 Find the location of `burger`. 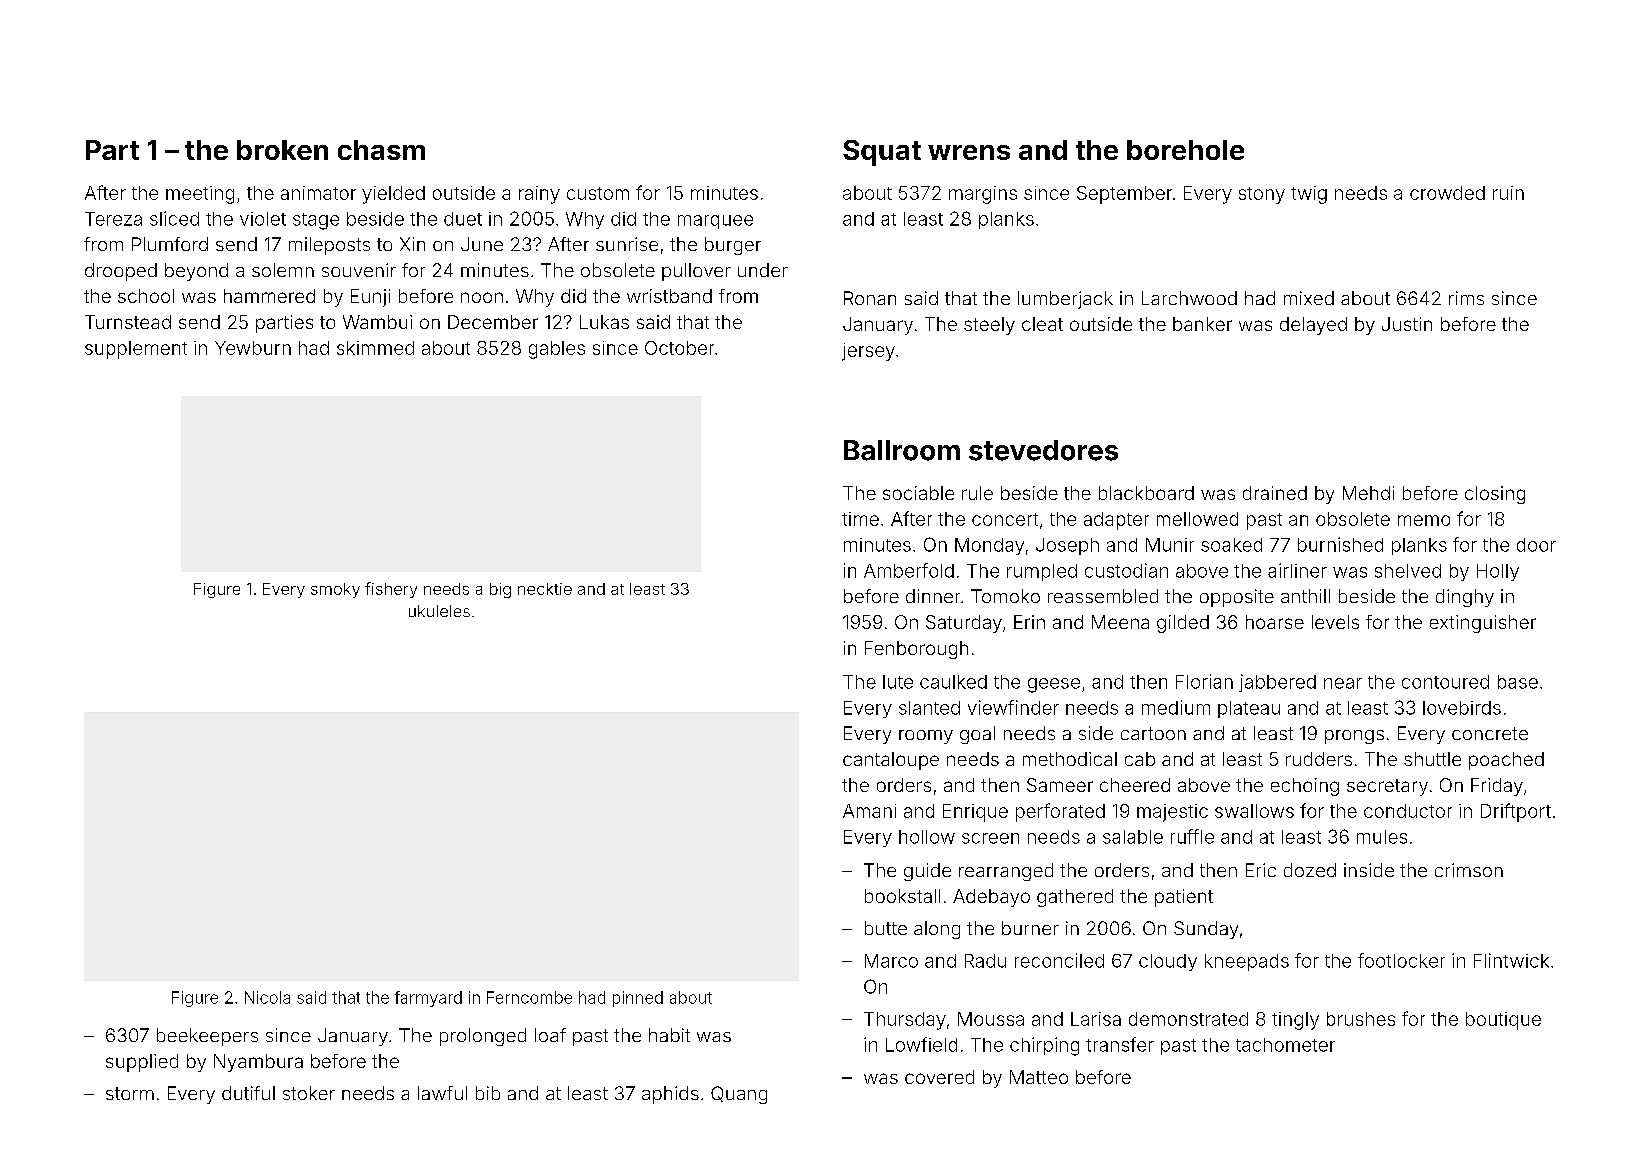

burger is located at coordinates (733, 246).
